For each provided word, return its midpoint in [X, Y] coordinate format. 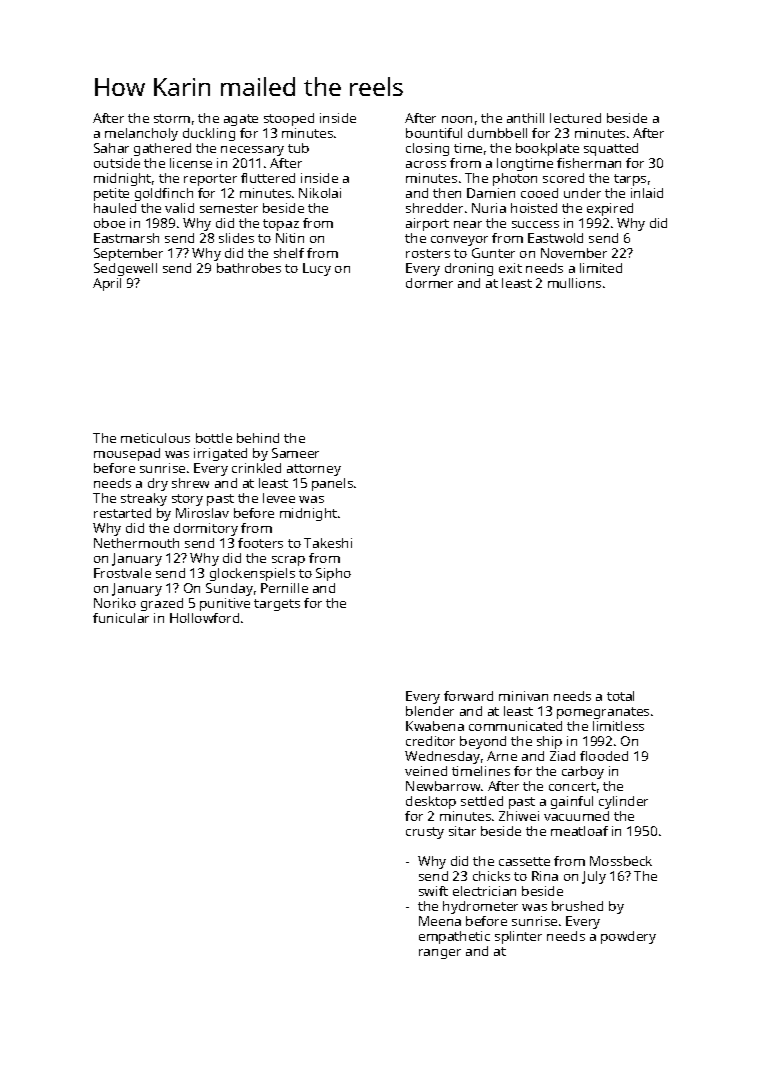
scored [563, 178]
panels [332, 484]
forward [468, 696]
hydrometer [480, 907]
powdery [628, 937]
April [107, 284]
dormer [429, 283]
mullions [574, 283]
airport [427, 224]
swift [433, 891]
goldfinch [164, 194]
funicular [121, 618]
